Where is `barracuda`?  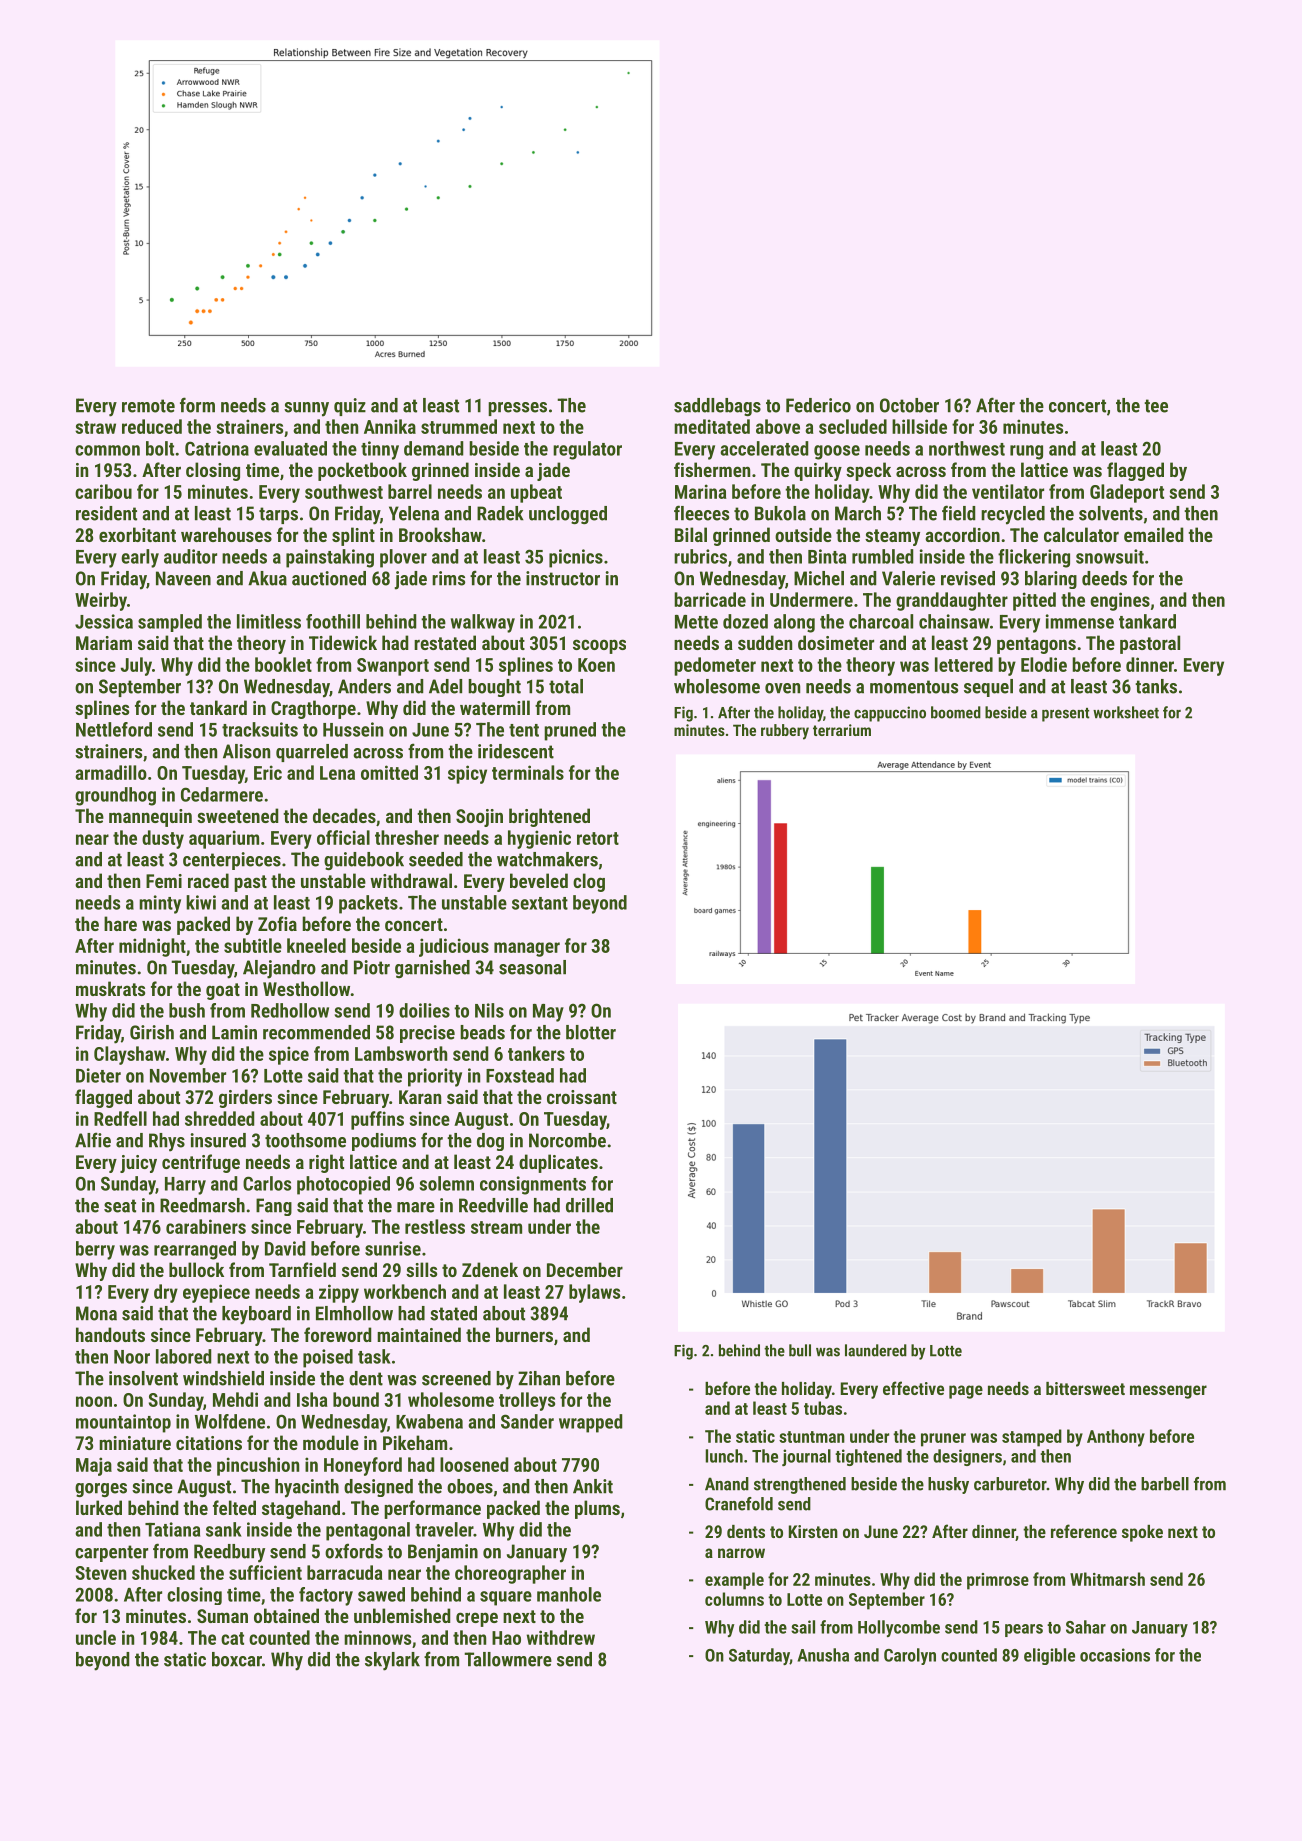
barracuda is located at coordinates (345, 1572).
